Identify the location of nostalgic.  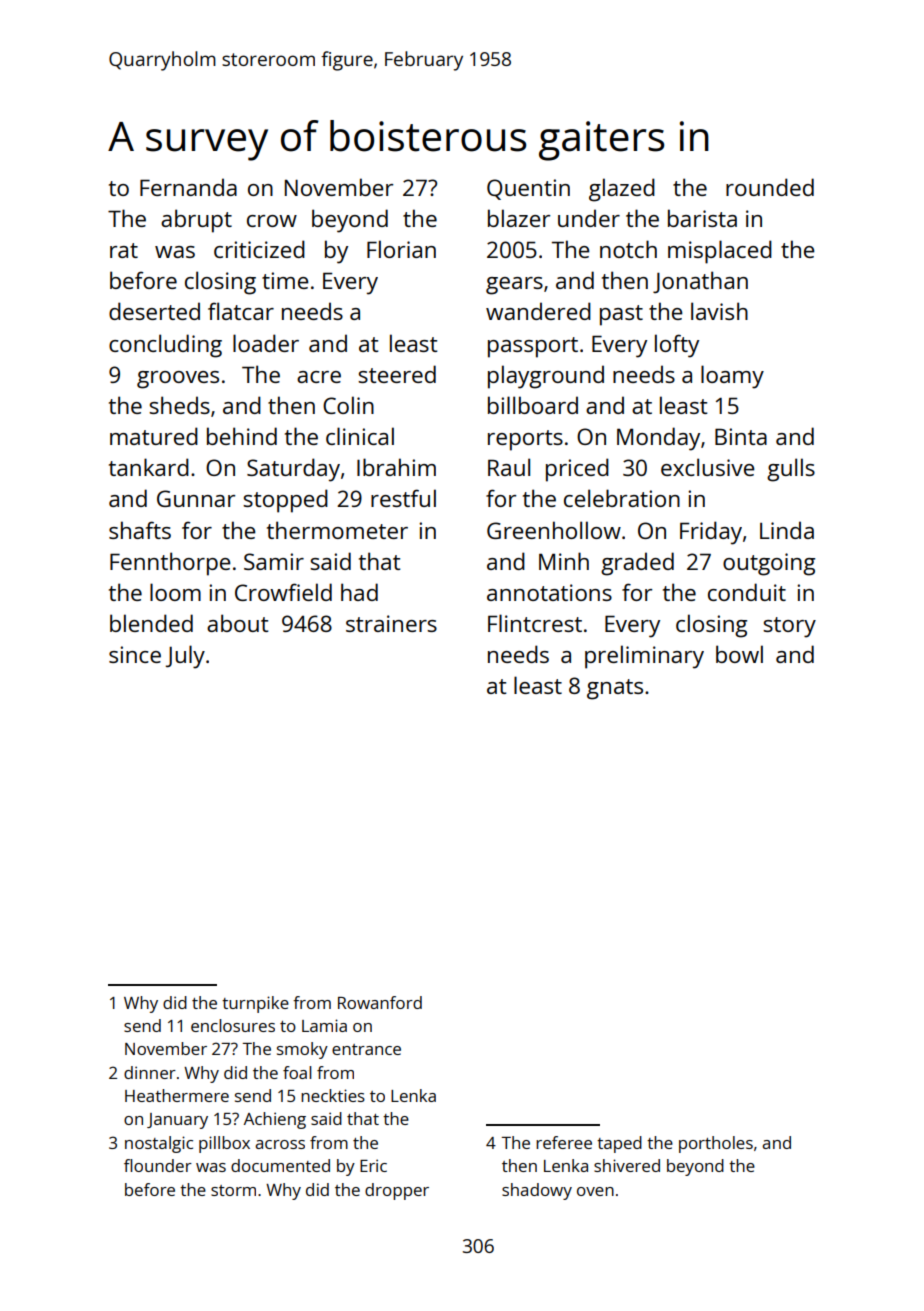
(159, 1144).
